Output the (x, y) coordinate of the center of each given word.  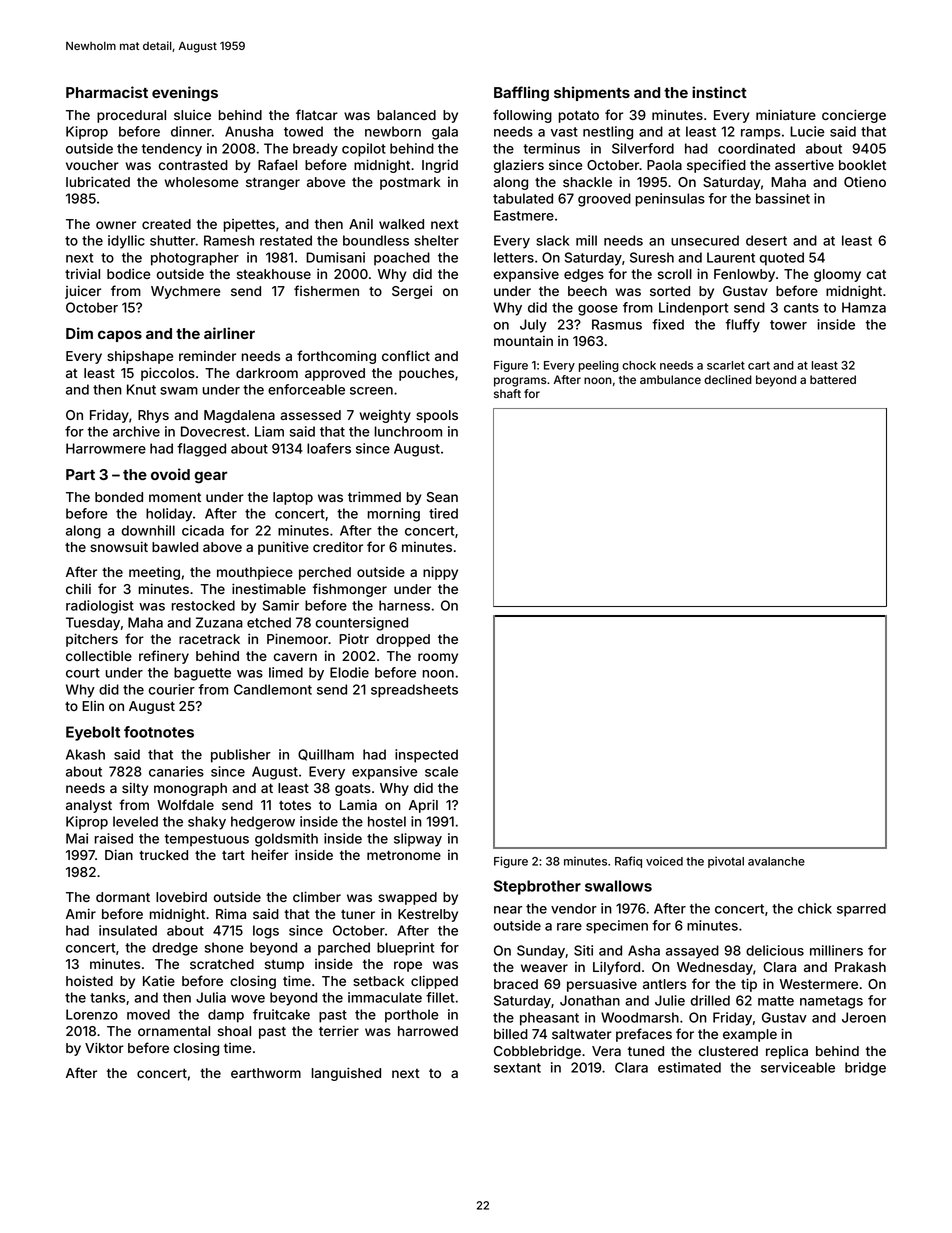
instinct (719, 92)
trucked (163, 855)
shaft (507, 393)
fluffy (743, 326)
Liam (269, 431)
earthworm (266, 1073)
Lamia (358, 805)
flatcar (317, 114)
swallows (618, 886)
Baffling (521, 94)
